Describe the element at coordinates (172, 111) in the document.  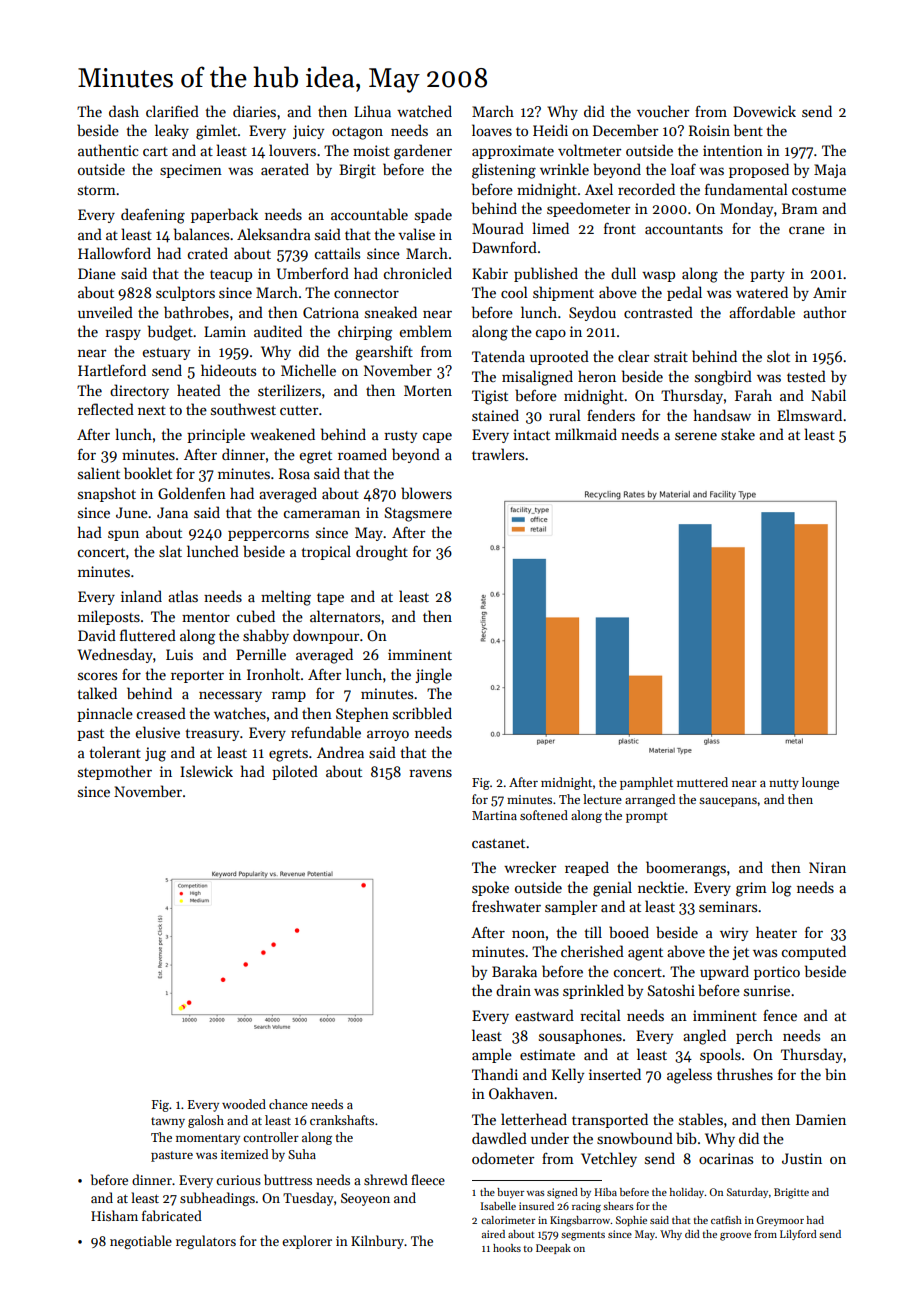
I see `clarified` at that location.
